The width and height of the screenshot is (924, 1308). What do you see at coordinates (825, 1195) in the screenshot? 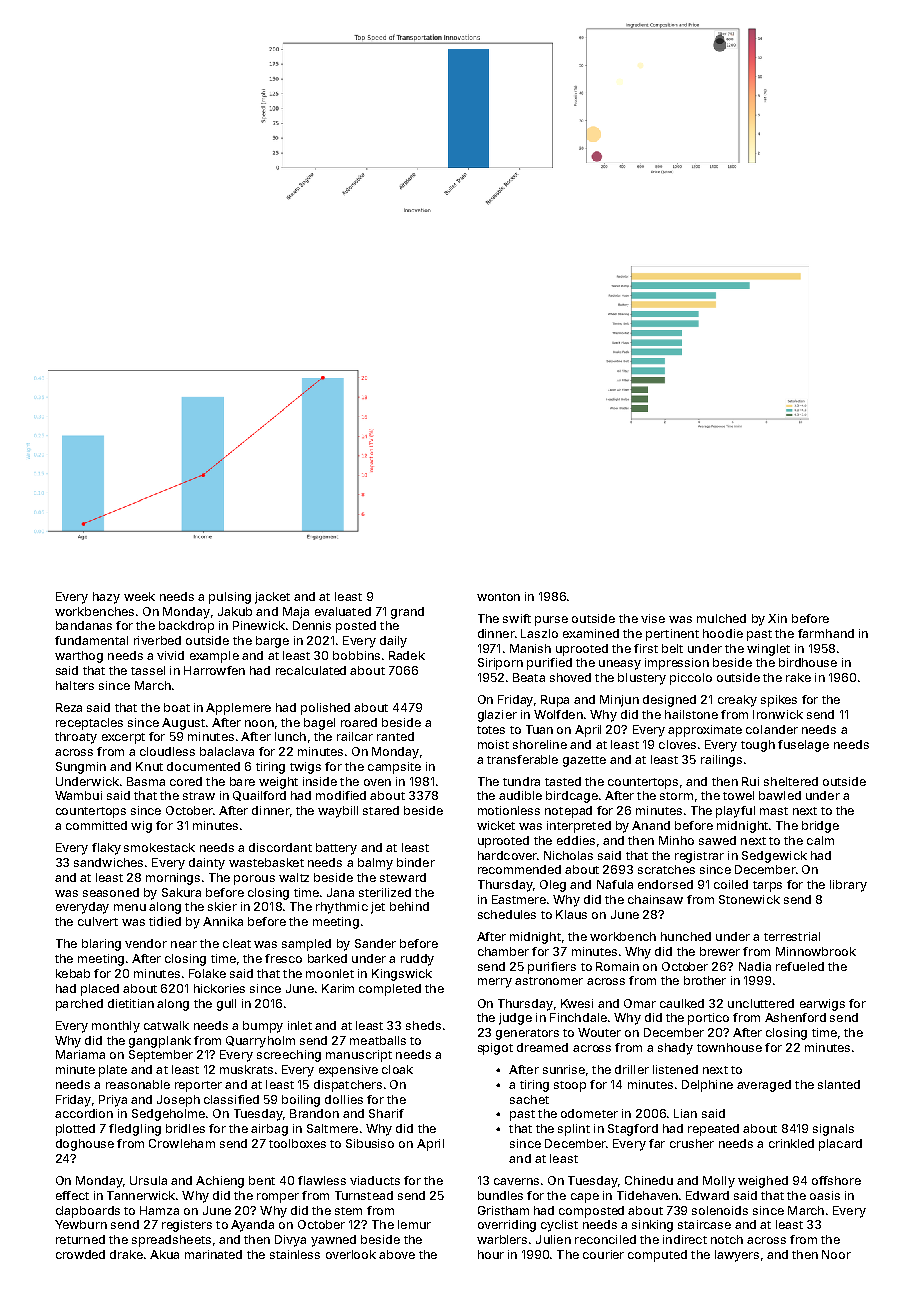
I see `oasis` at bounding box center [825, 1195].
